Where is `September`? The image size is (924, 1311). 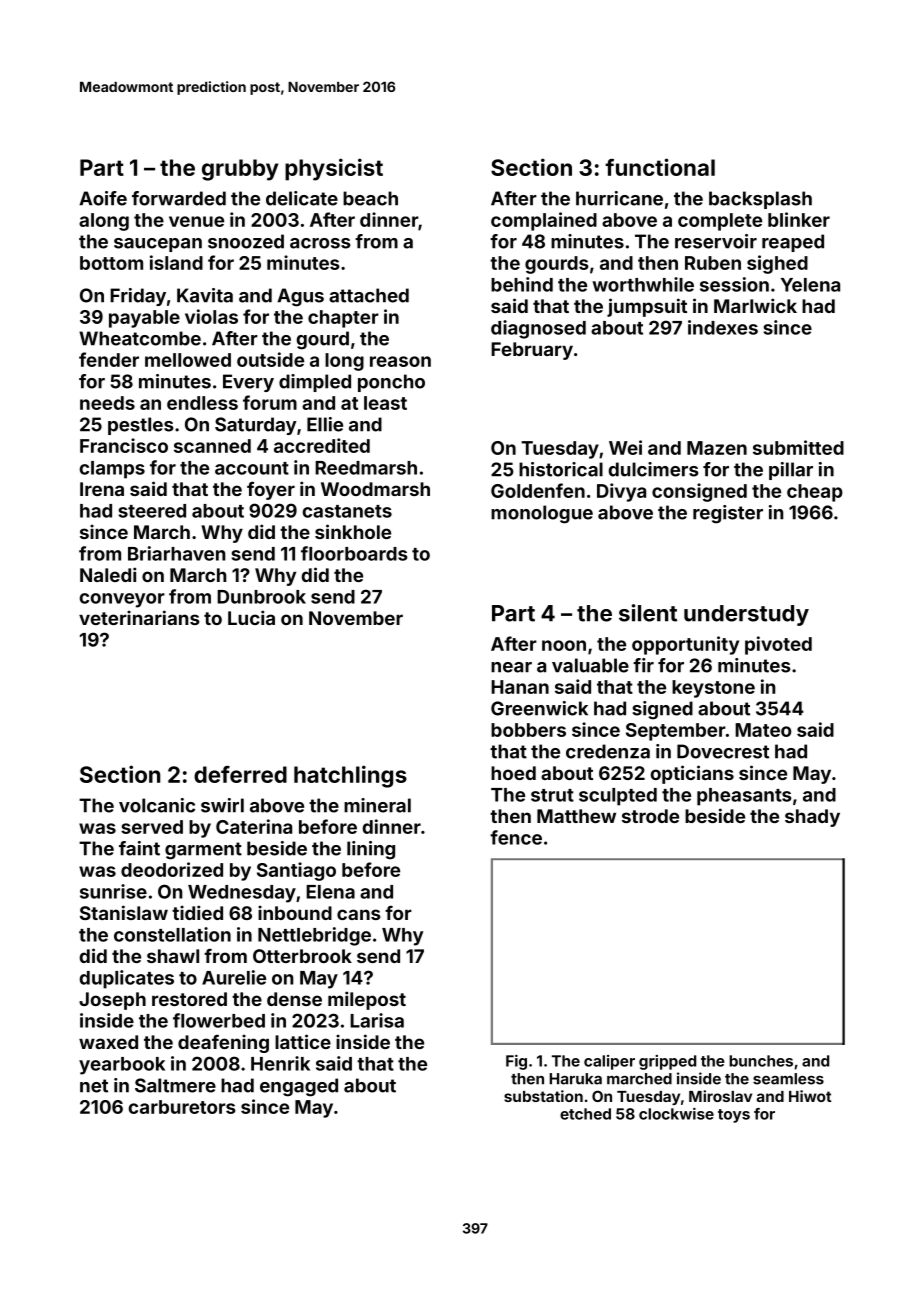 September is located at coordinates (676, 732).
